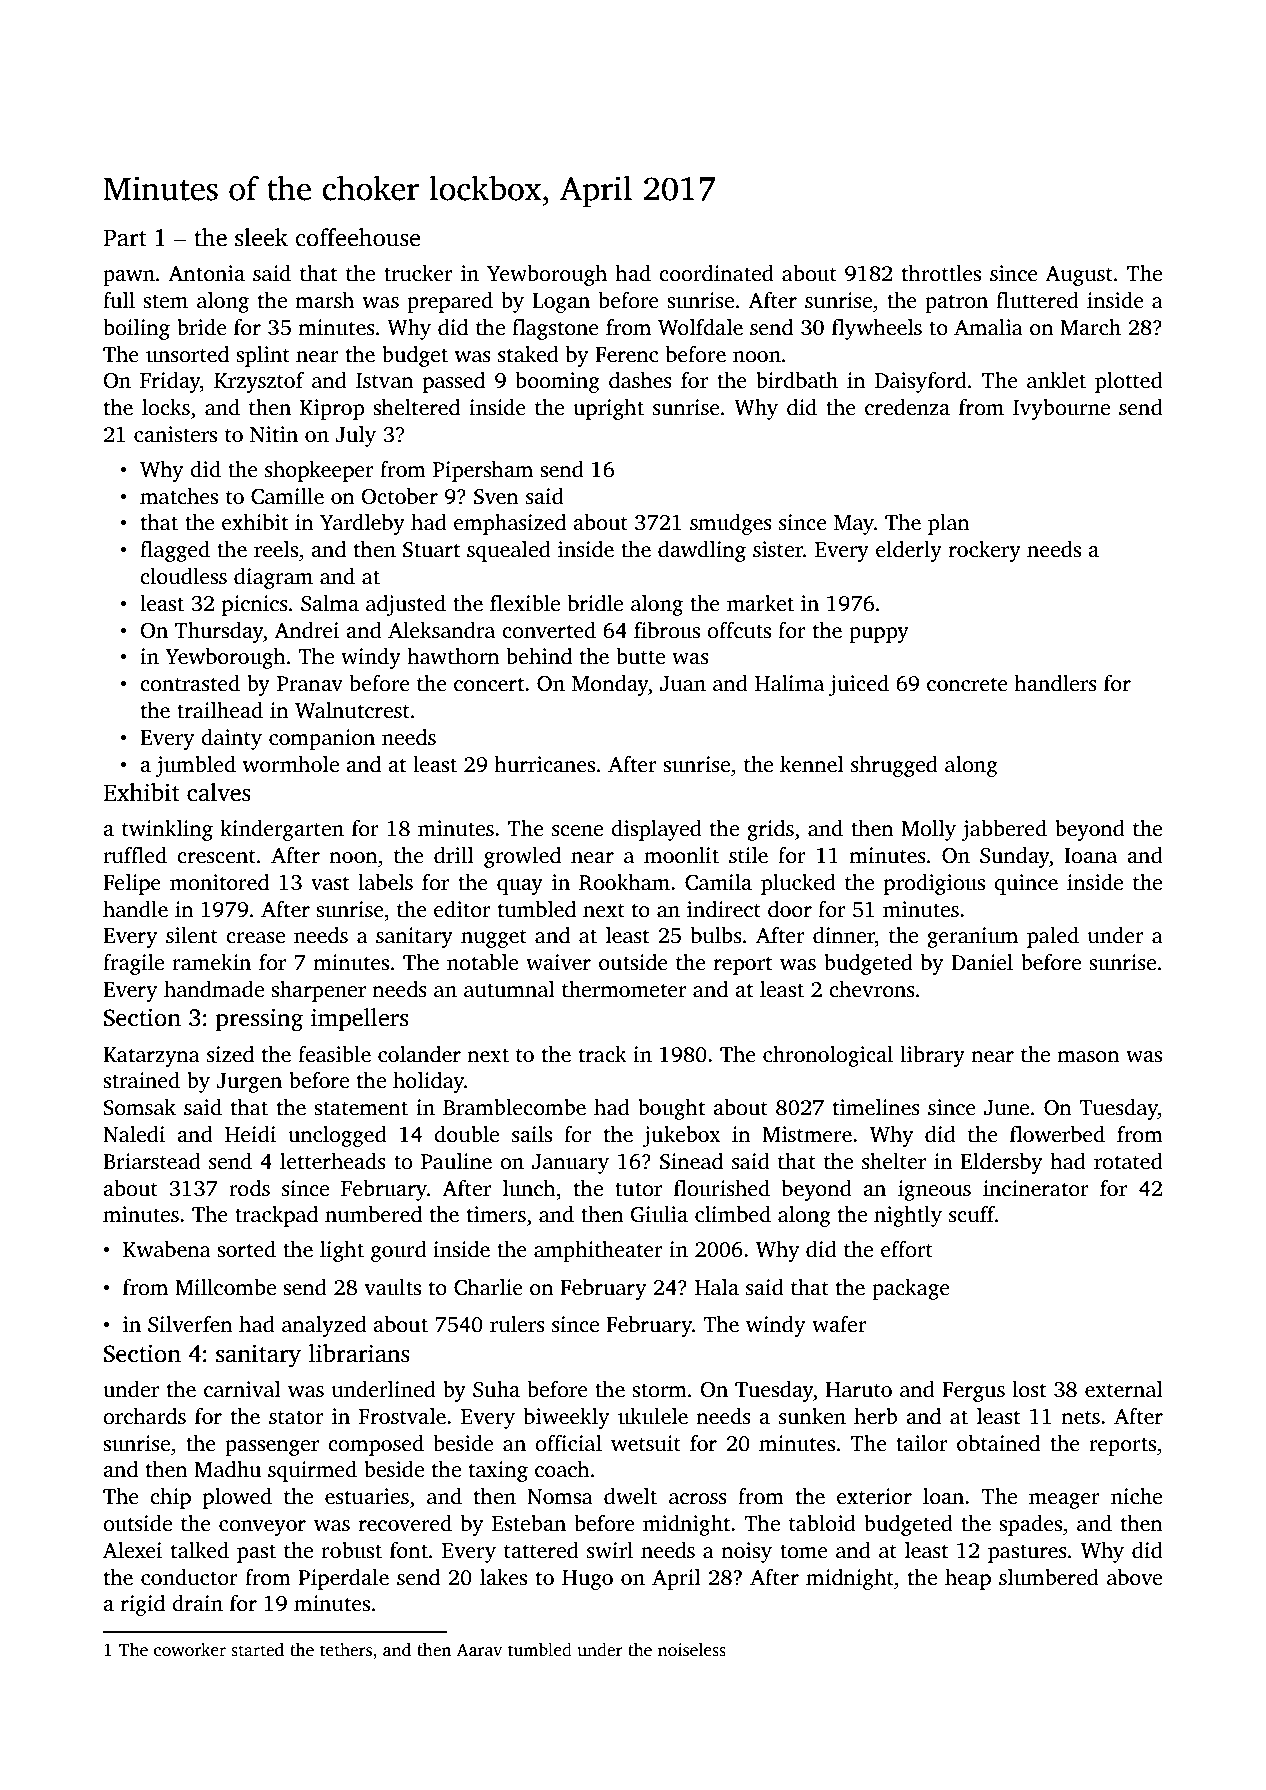 This screenshot has height=1790, width=1266. What do you see at coordinates (911, 1289) in the screenshot?
I see `package` at bounding box center [911, 1289].
